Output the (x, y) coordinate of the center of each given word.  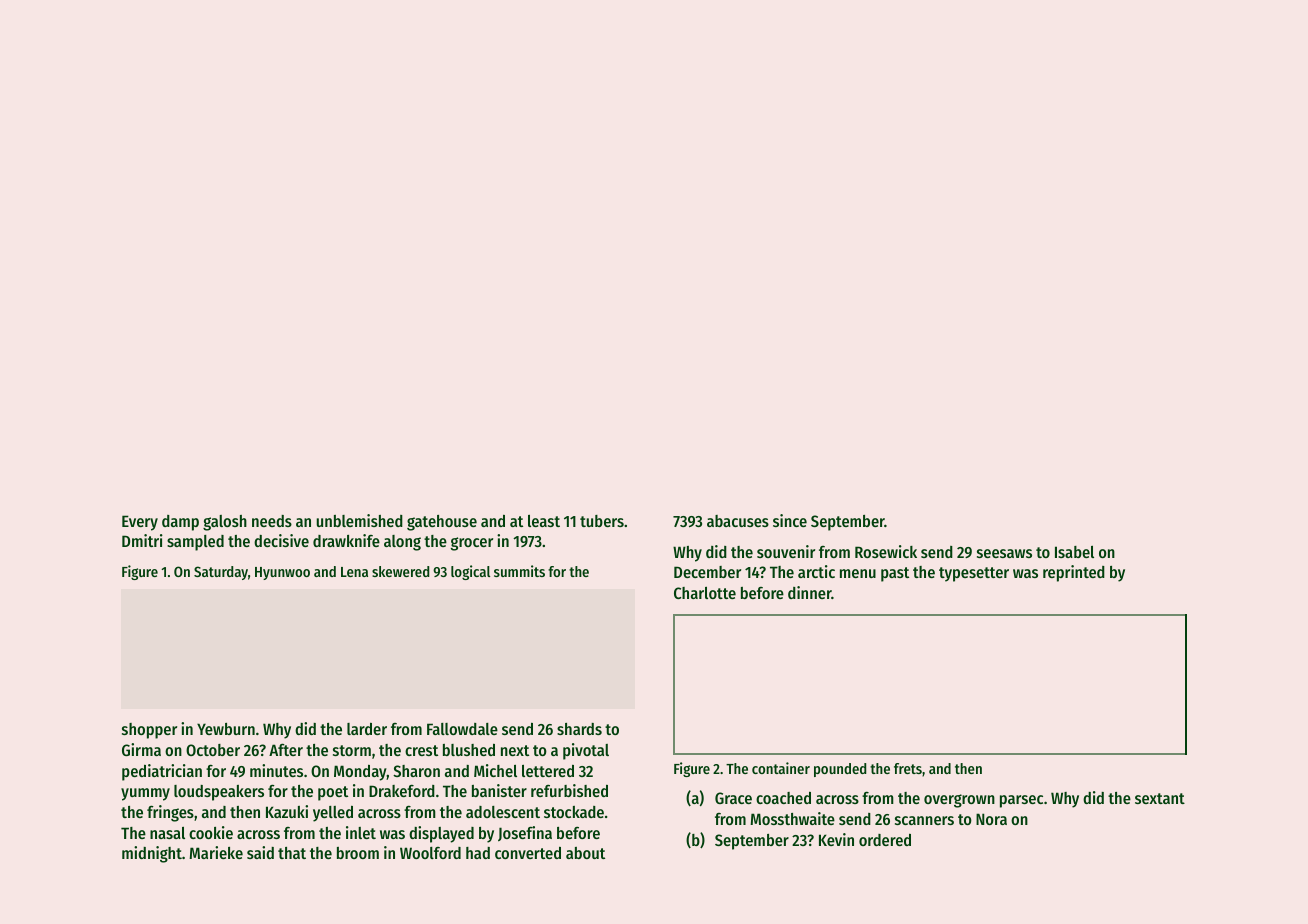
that (292, 853)
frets (908, 768)
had (478, 853)
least (544, 521)
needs (272, 521)
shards (579, 729)
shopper (149, 731)
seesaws (1004, 553)
